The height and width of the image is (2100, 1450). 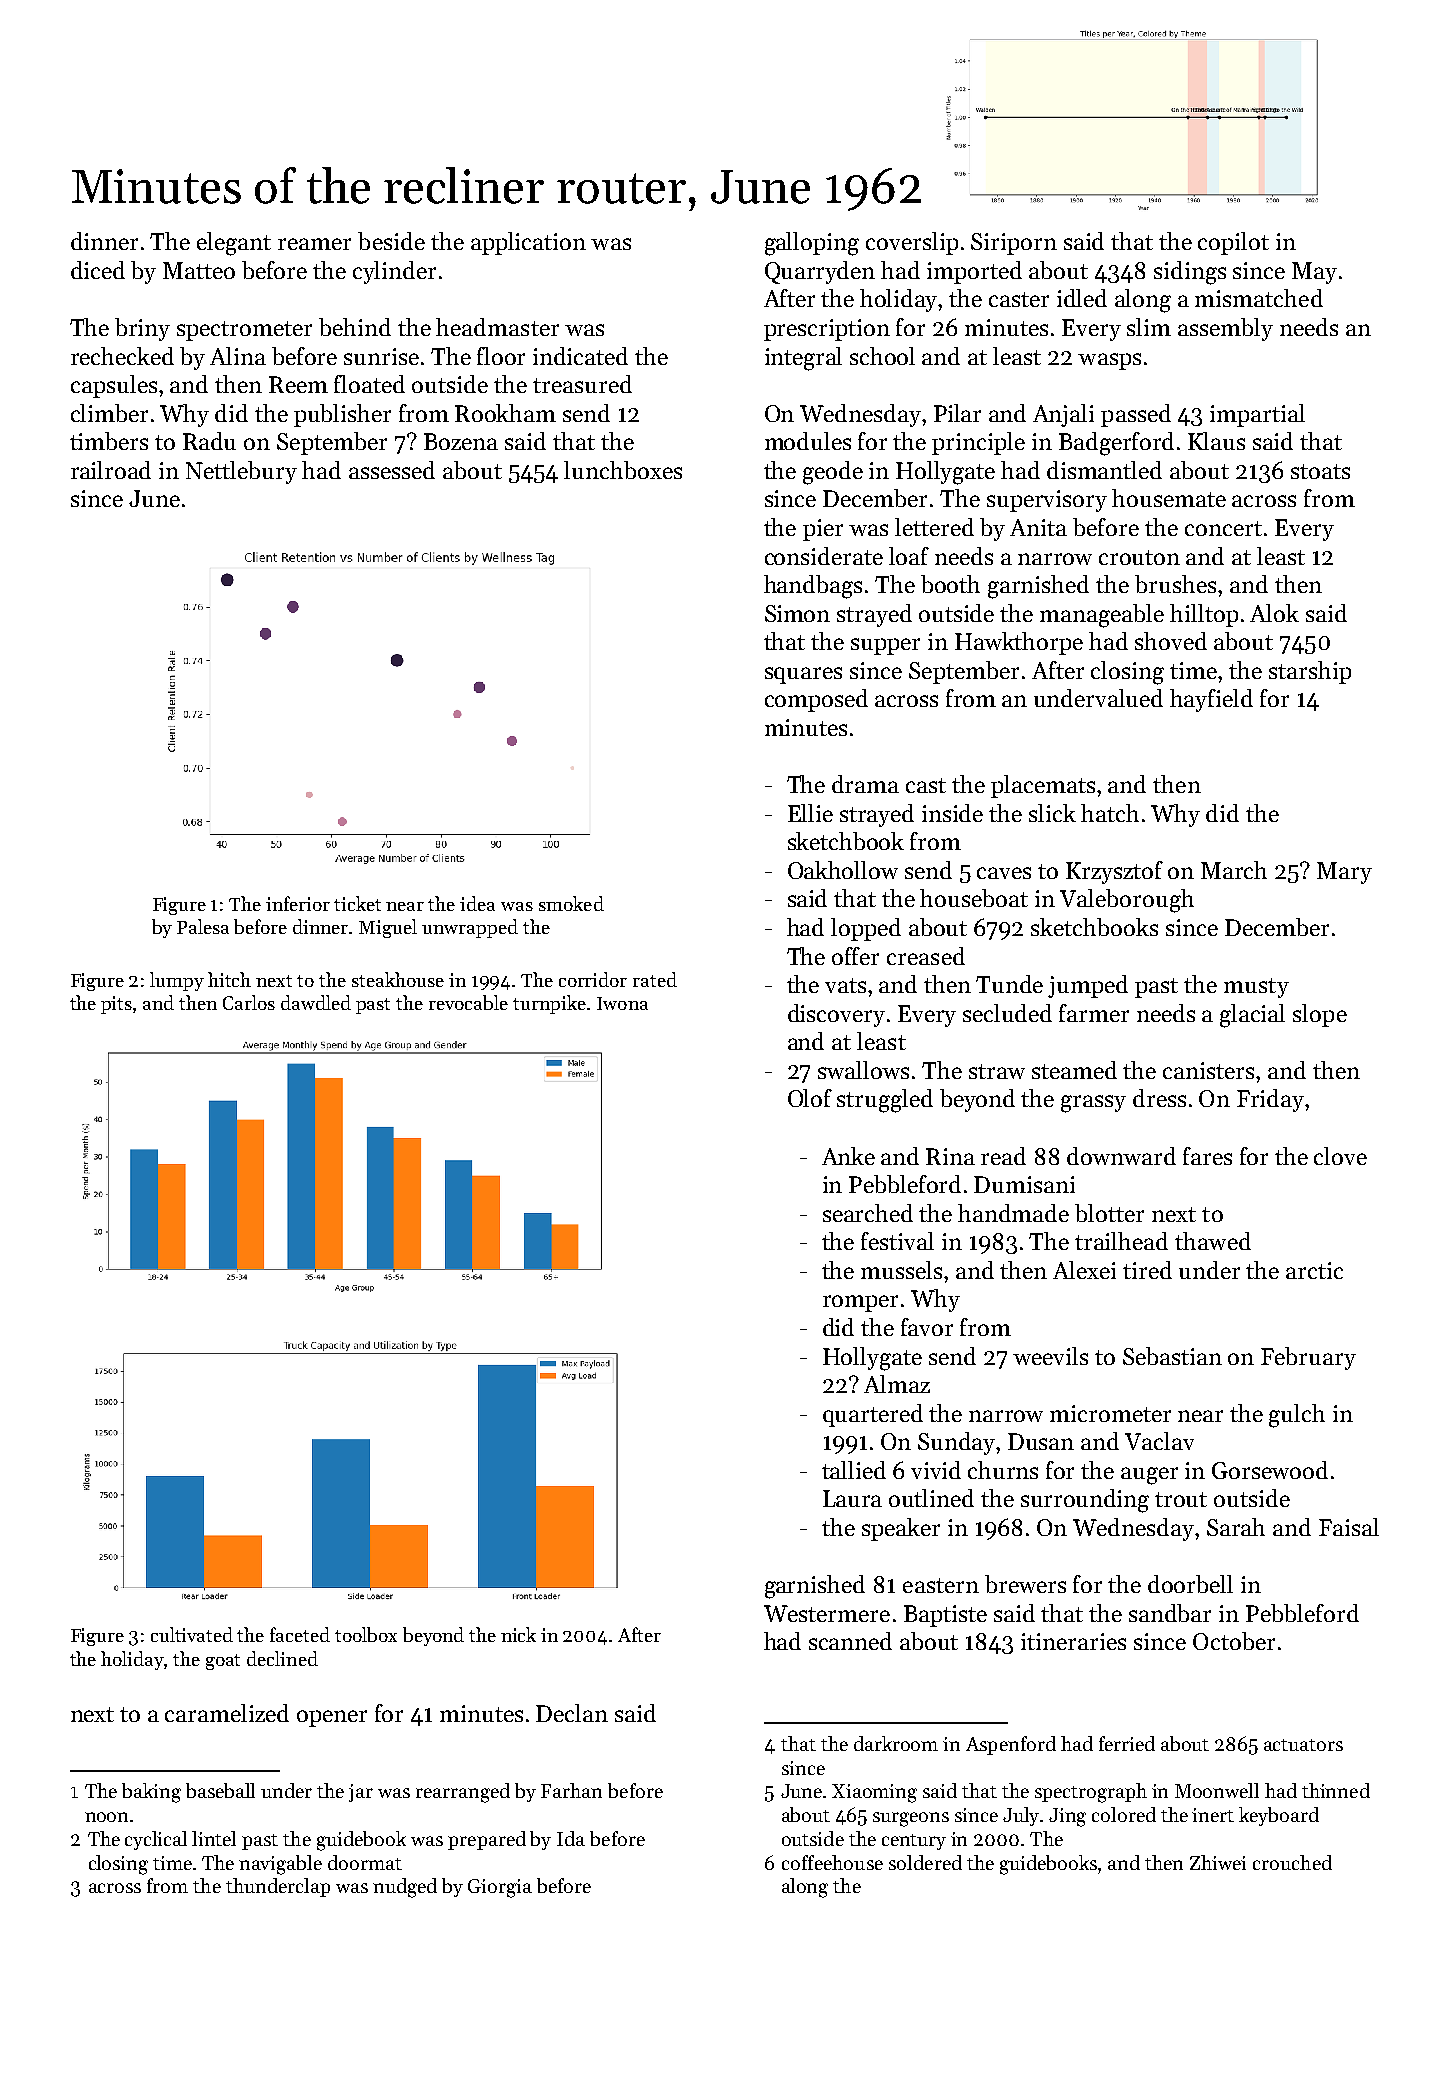 What do you see at coordinates (1084, 1270) in the image?
I see `Alexei` at bounding box center [1084, 1270].
